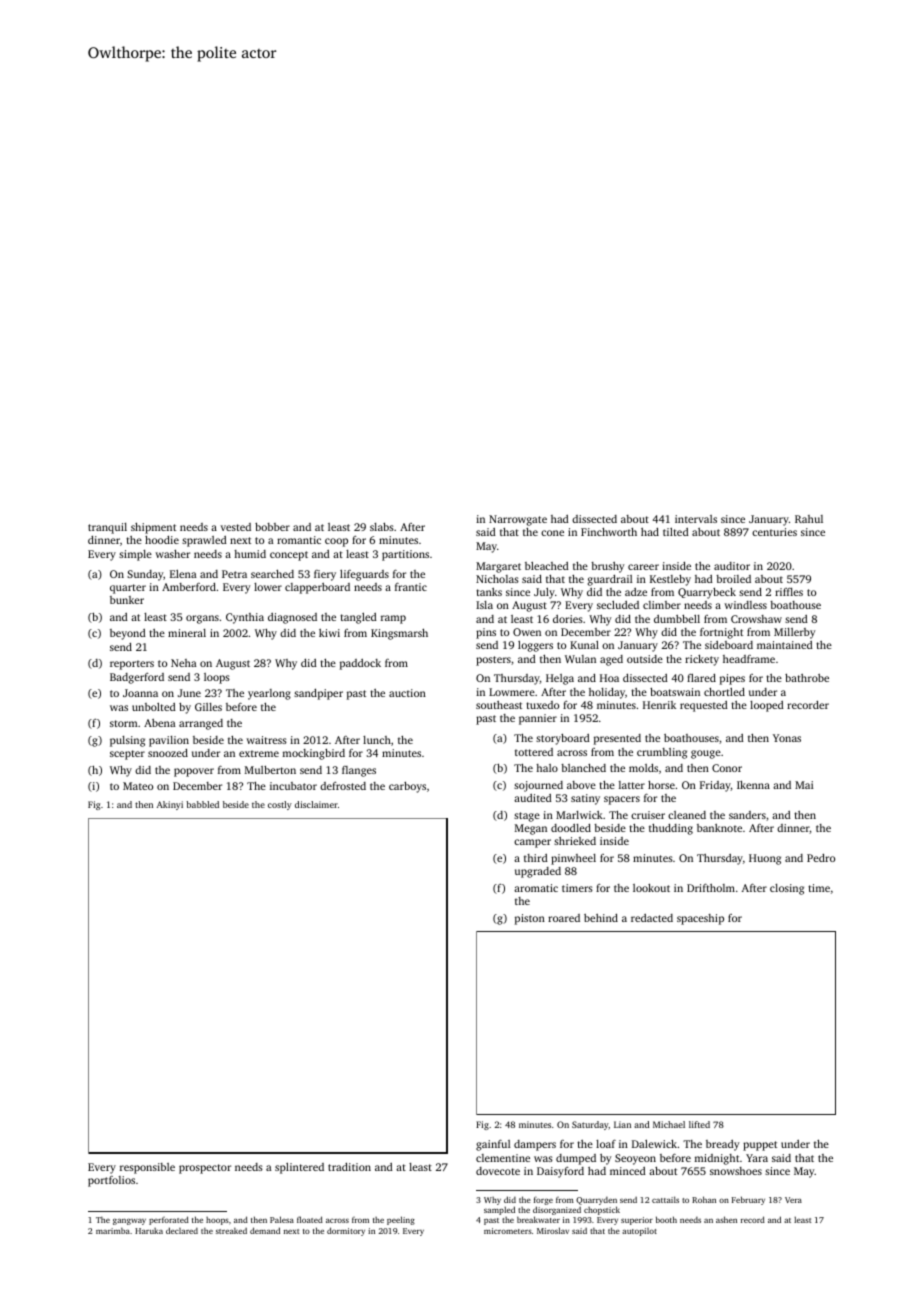 The height and width of the image is (1308, 924). Describe the element at coordinates (265, 1230) in the image. I see `demand` at that location.
